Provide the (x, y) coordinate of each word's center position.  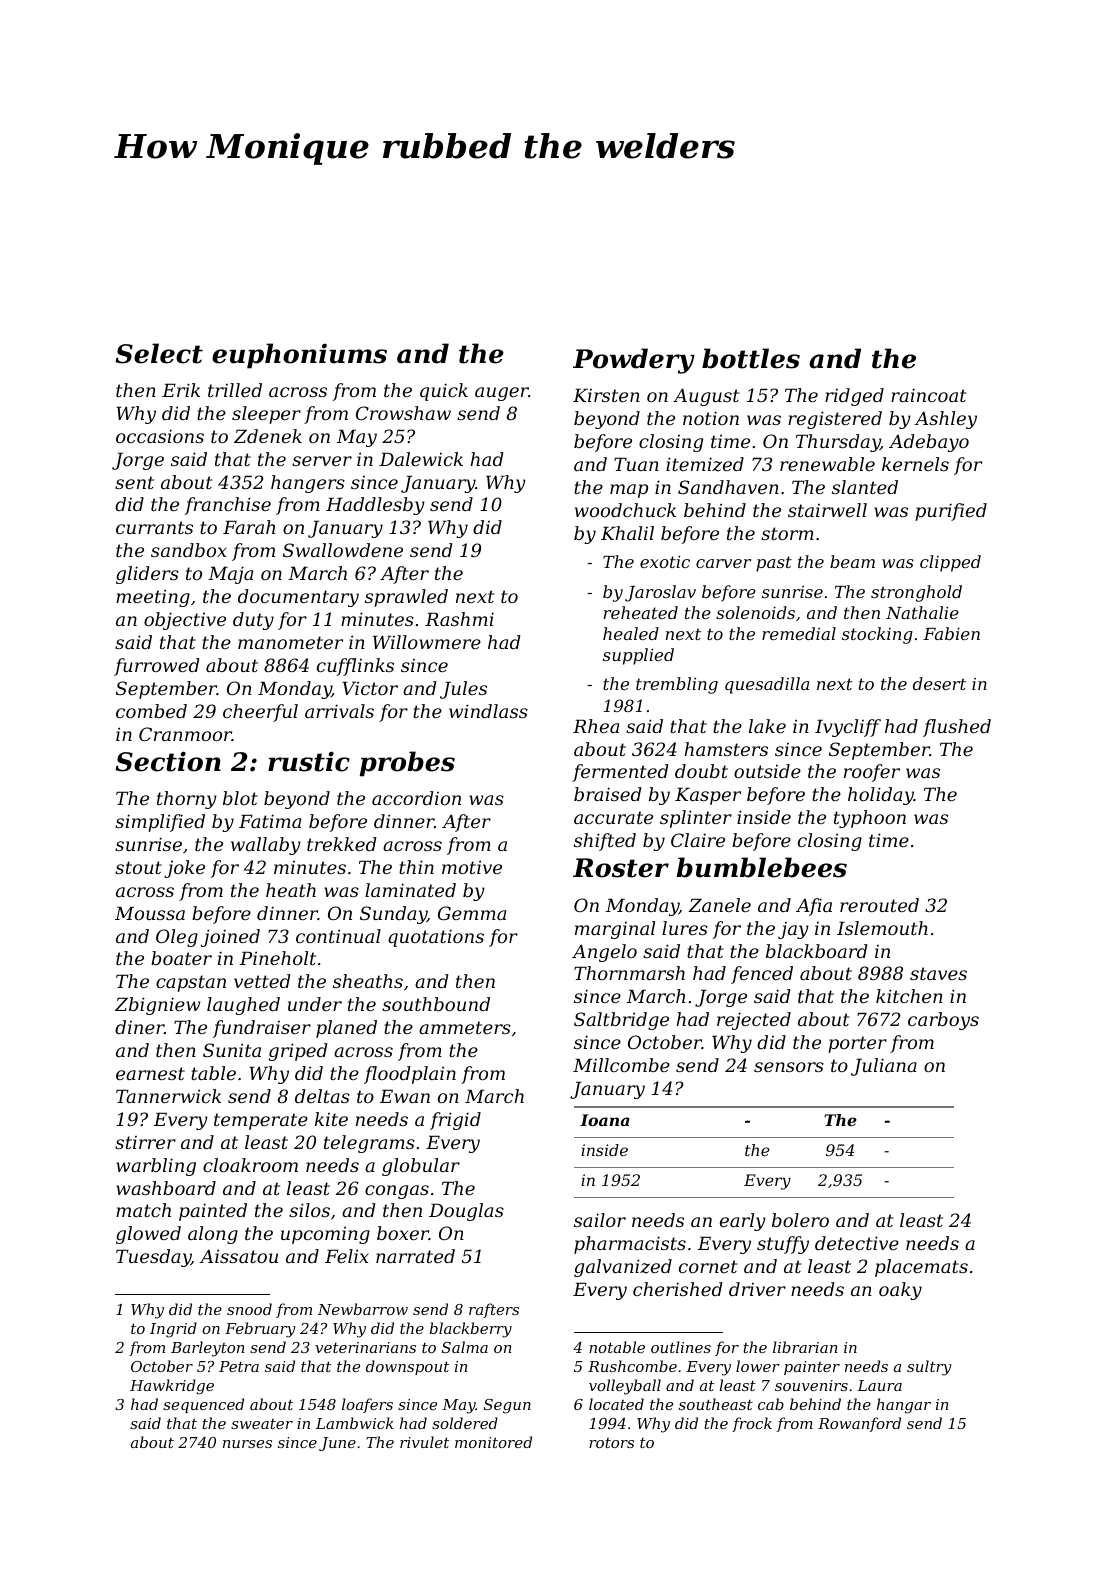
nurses (247, 1444)
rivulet (424, 1442)
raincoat (928, 395)
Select (159, 353)
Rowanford (859, 1424)
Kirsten (606, 395)
